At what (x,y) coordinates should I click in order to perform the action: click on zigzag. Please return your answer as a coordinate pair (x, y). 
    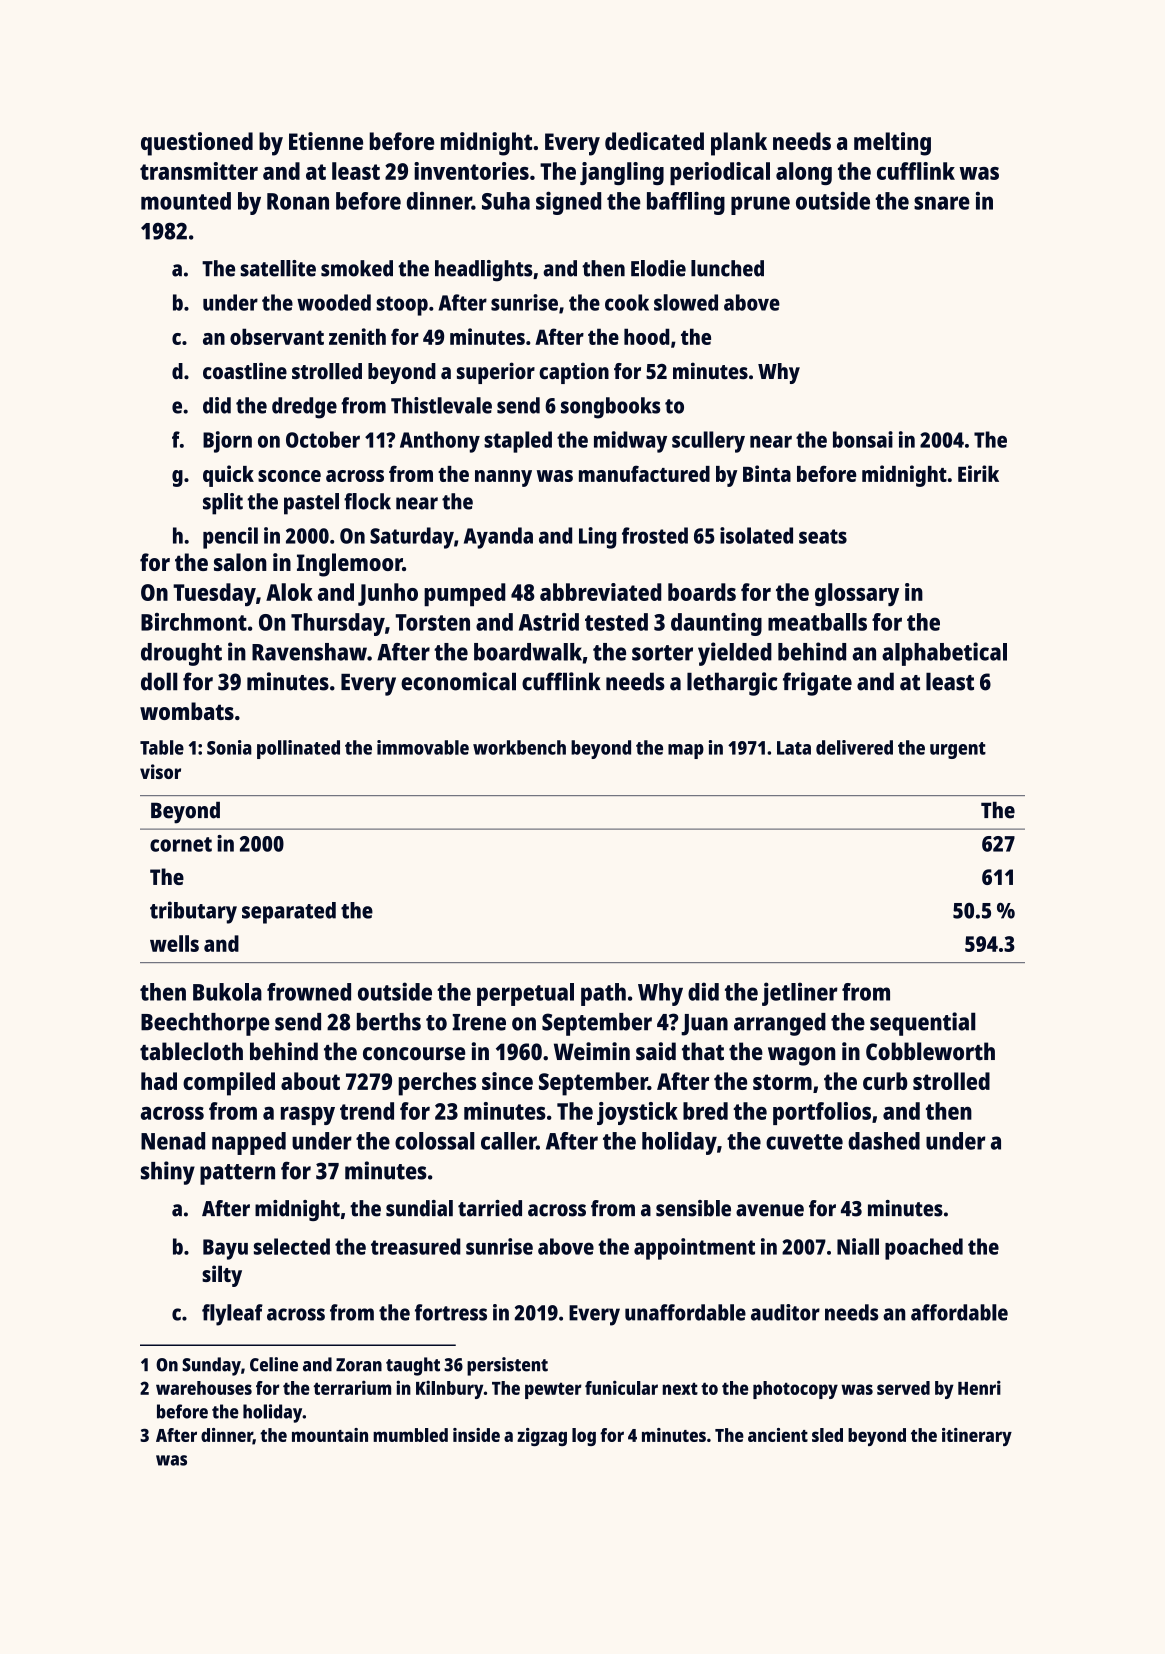
    Looking at the image, I should click on (542, 1437).
